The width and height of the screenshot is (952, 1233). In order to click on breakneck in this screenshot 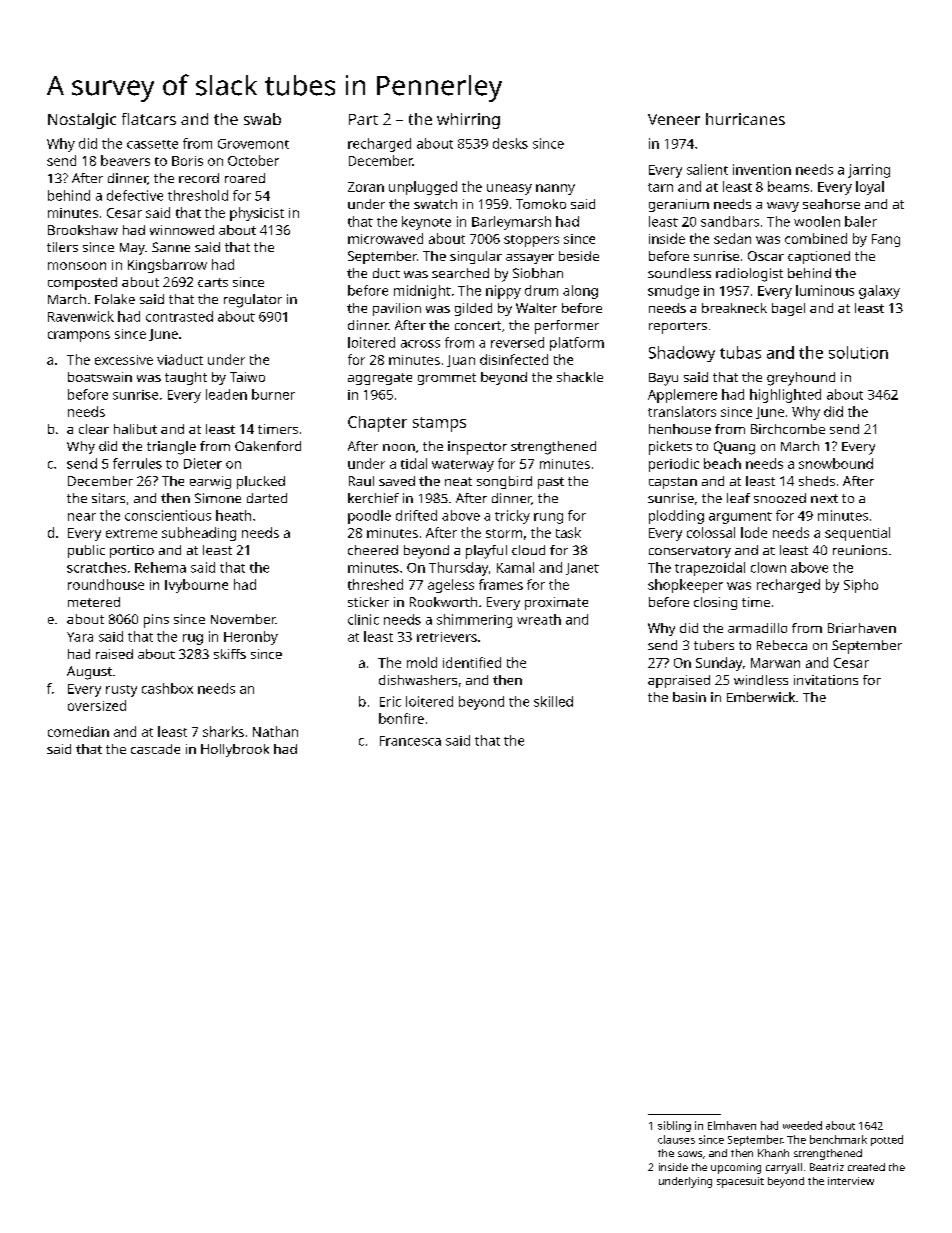, I will do `click(734, 308)`.
